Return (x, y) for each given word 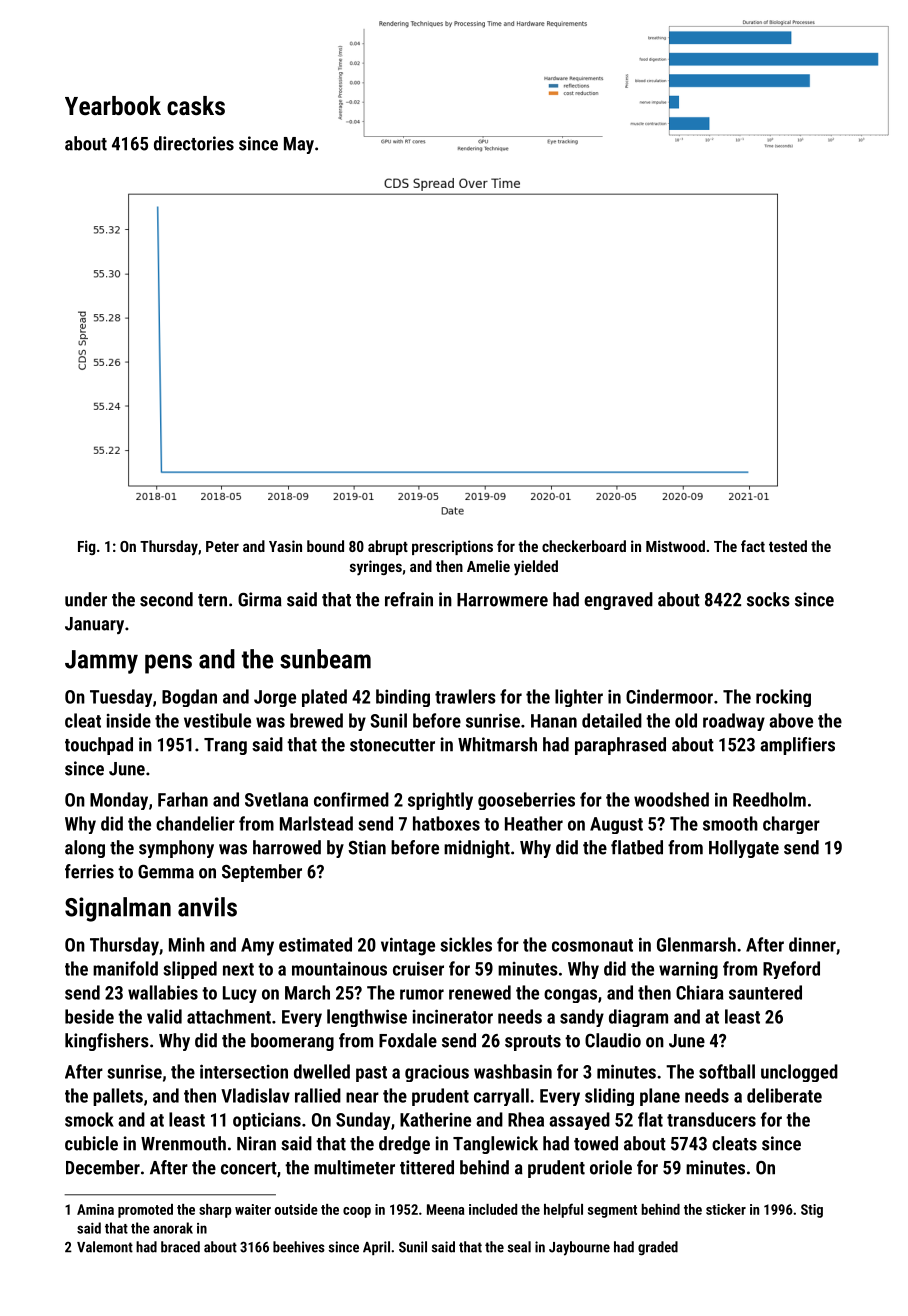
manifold (125, 968)
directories (194, 143)
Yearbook (113, 105)
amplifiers (797, 746)
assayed (579, 1121)
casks (196, 105)
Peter (222, 546)
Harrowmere (502, 600)
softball (727, 1071)
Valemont (105, 1247)
